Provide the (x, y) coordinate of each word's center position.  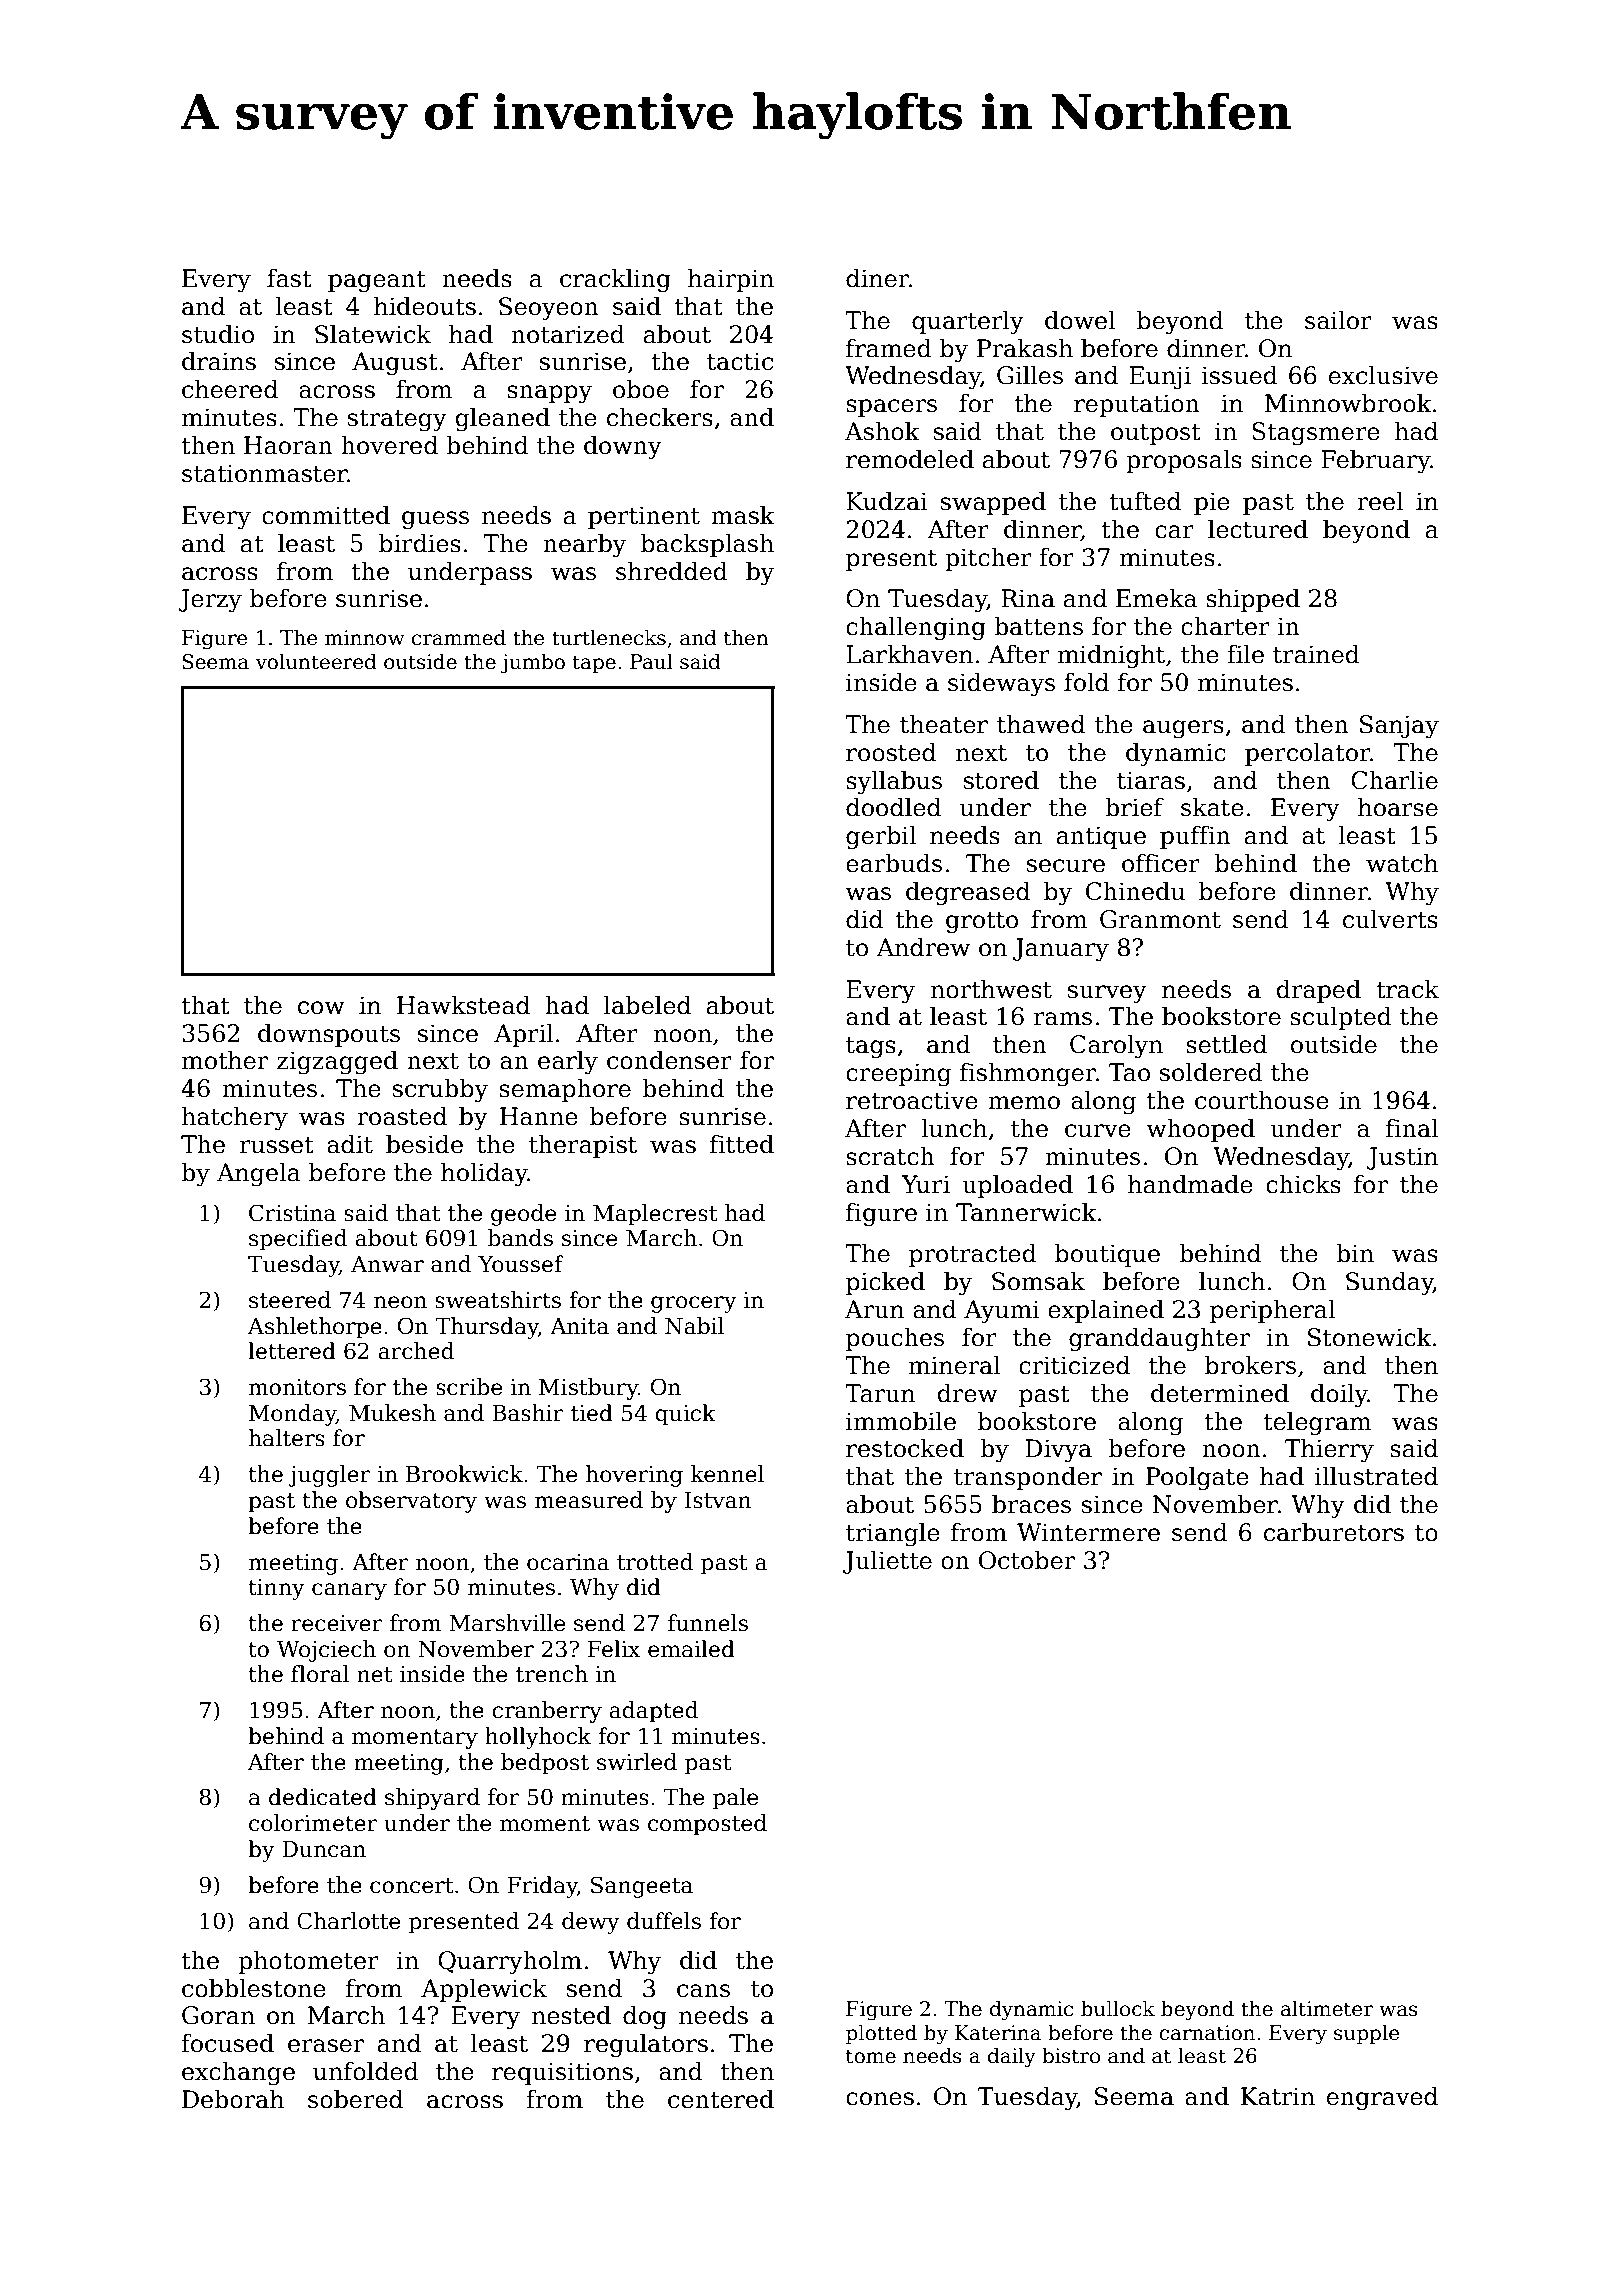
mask (743, 515)
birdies (420, 543)
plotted (881, 2034)
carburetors (1334, 1532)
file (1246, 654)
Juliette (887, 1562)
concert (411, 1886)
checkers (660, 417)
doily (1339, 1395)
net (374, 1675)
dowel (1080, 320)
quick (685, 1415)
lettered (292, 1351)
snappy (549, 394)
